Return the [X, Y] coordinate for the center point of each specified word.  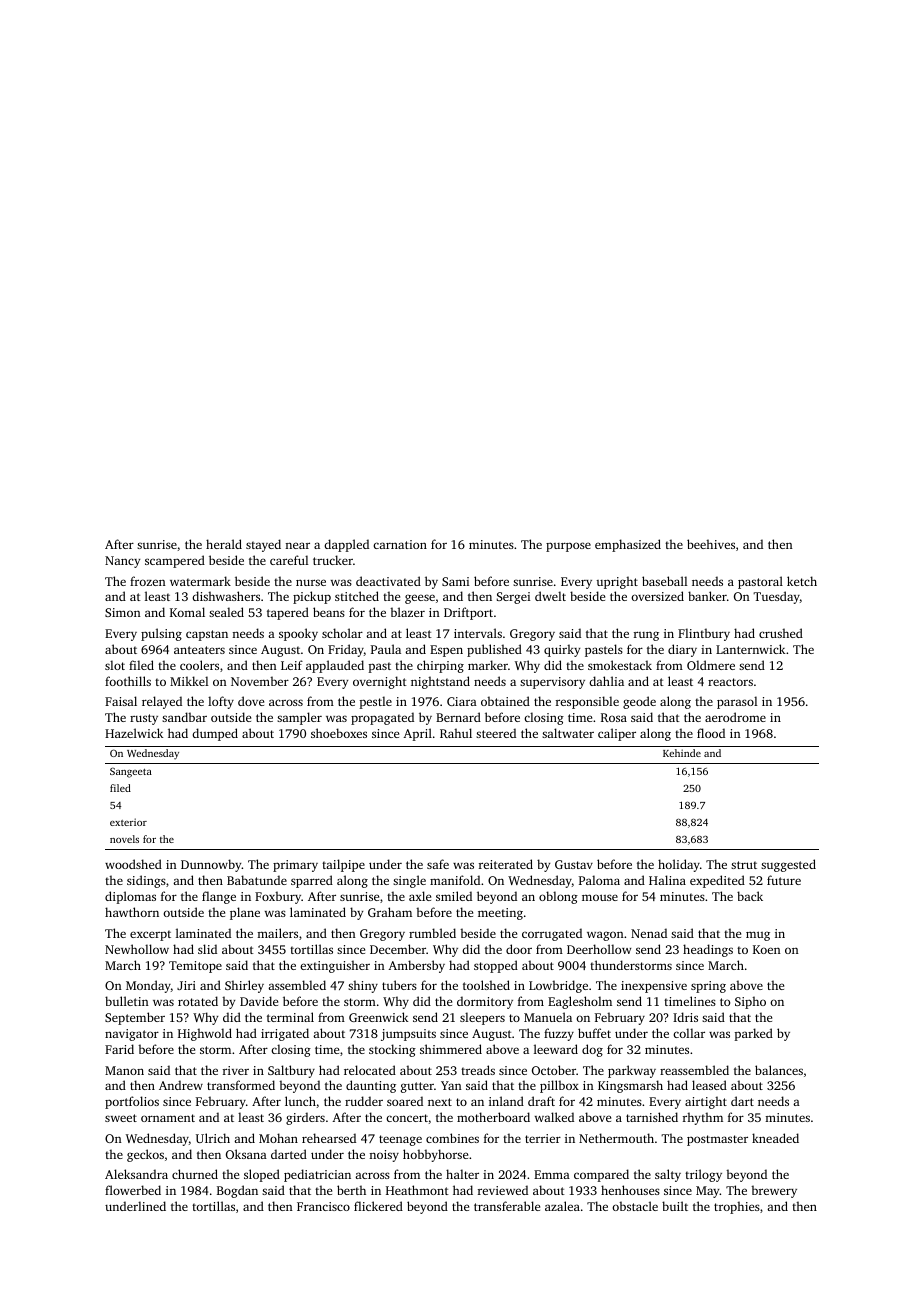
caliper [617, 734]
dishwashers [226, 596]
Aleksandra [136, 1174]
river [236, 1070]
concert [407, 1118]
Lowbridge [558, 986]
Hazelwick [134, 733]
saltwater [568, 733]
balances [779, 1070]
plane [245, 913]
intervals [478, 633]
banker [707, 596]
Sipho [750, 1002]
